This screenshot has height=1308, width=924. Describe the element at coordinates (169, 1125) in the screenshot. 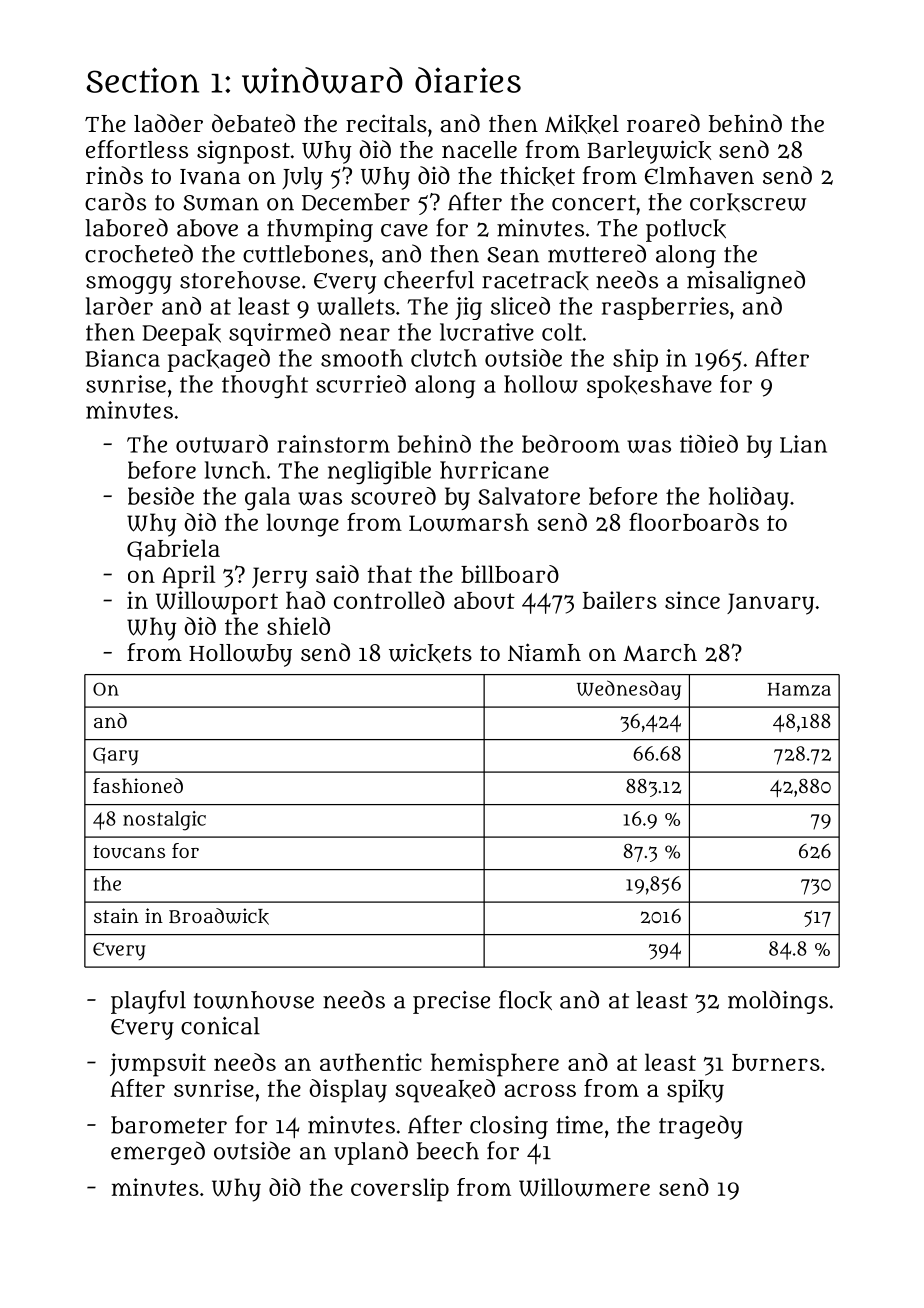

I see `barometer` at that location.
